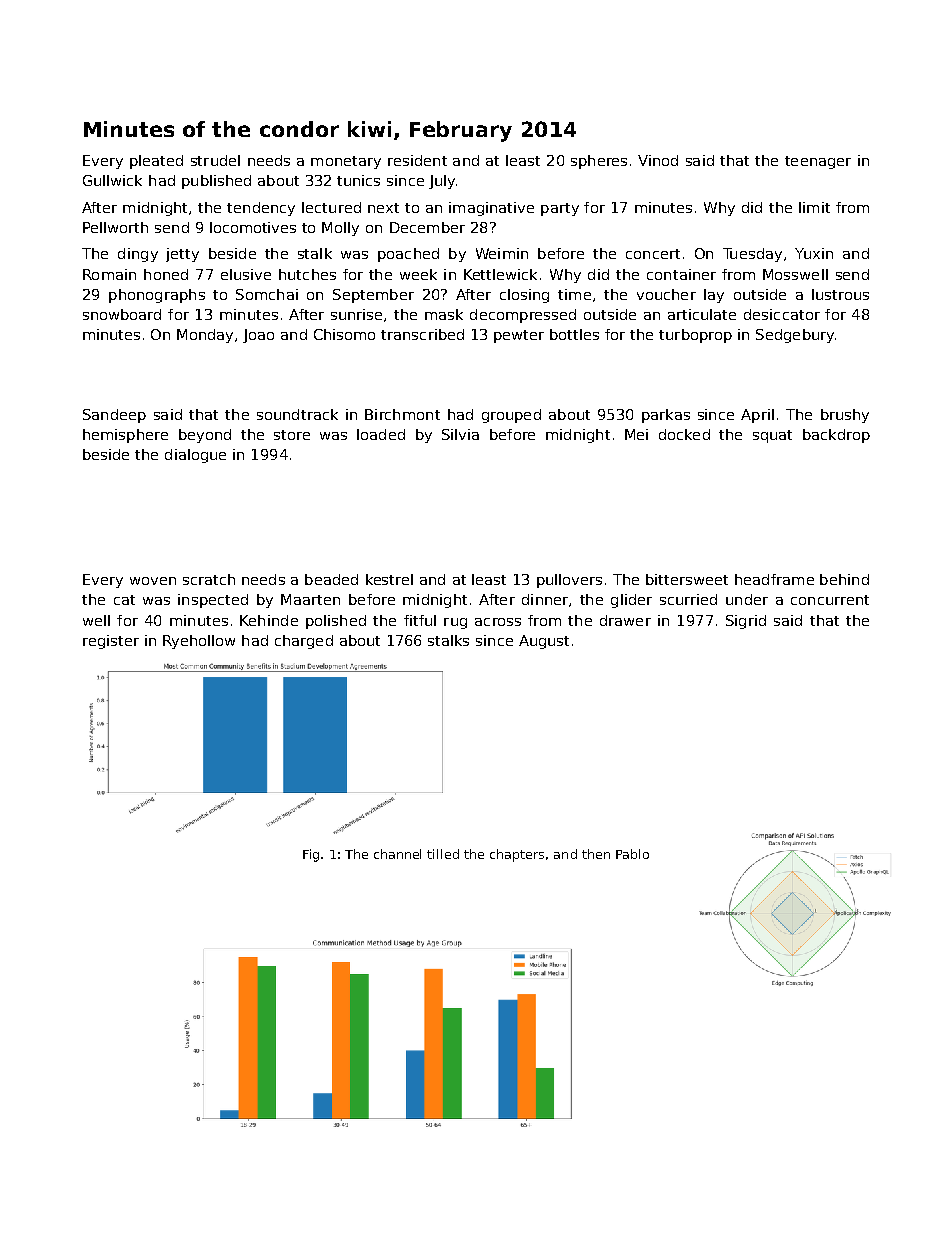 The image size is (952, 1233). What do you see at coordinates (417, 160) in the page?
I see `resident` at bounding box center [417, 160].
